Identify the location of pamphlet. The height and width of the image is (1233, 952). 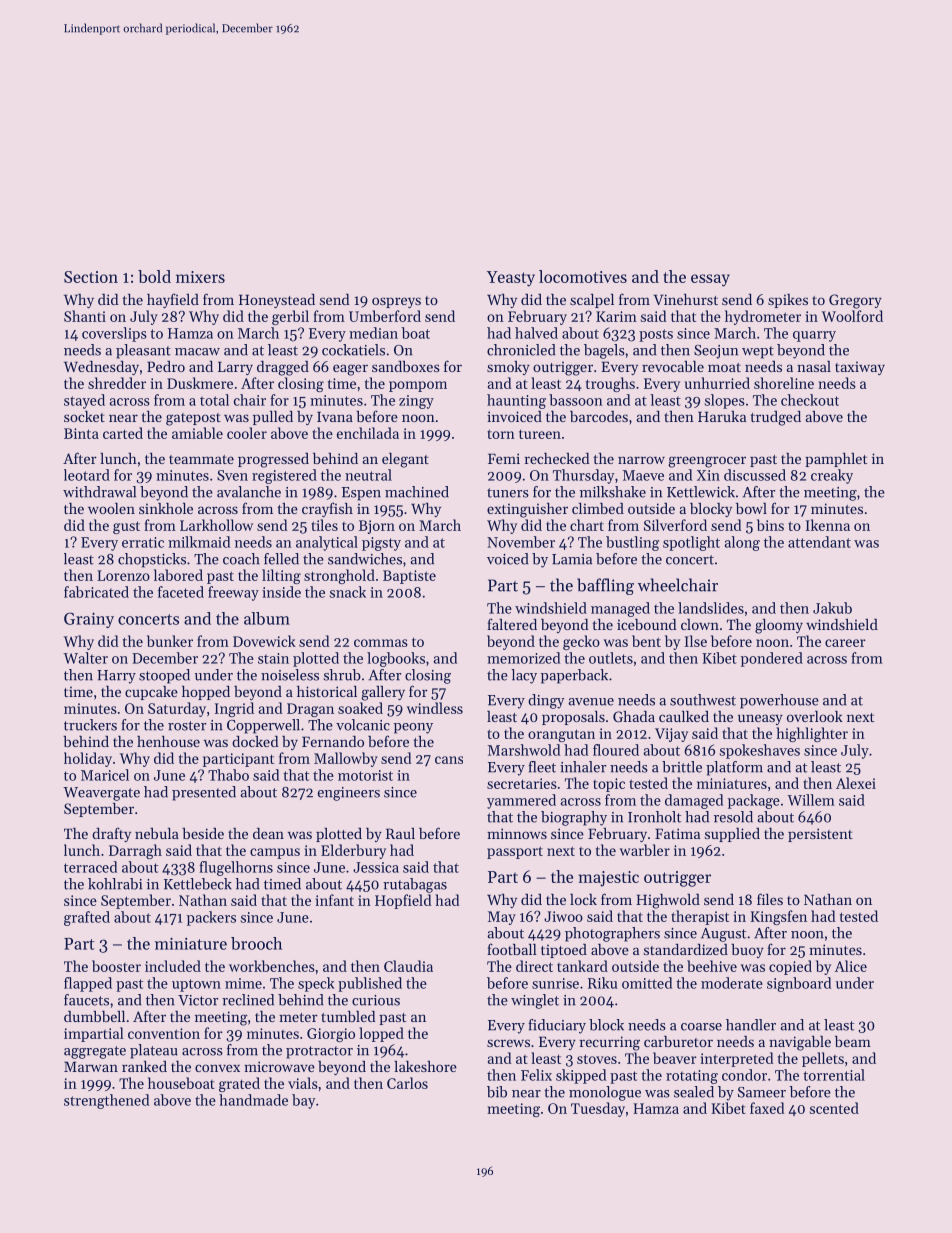
(836, 460).
